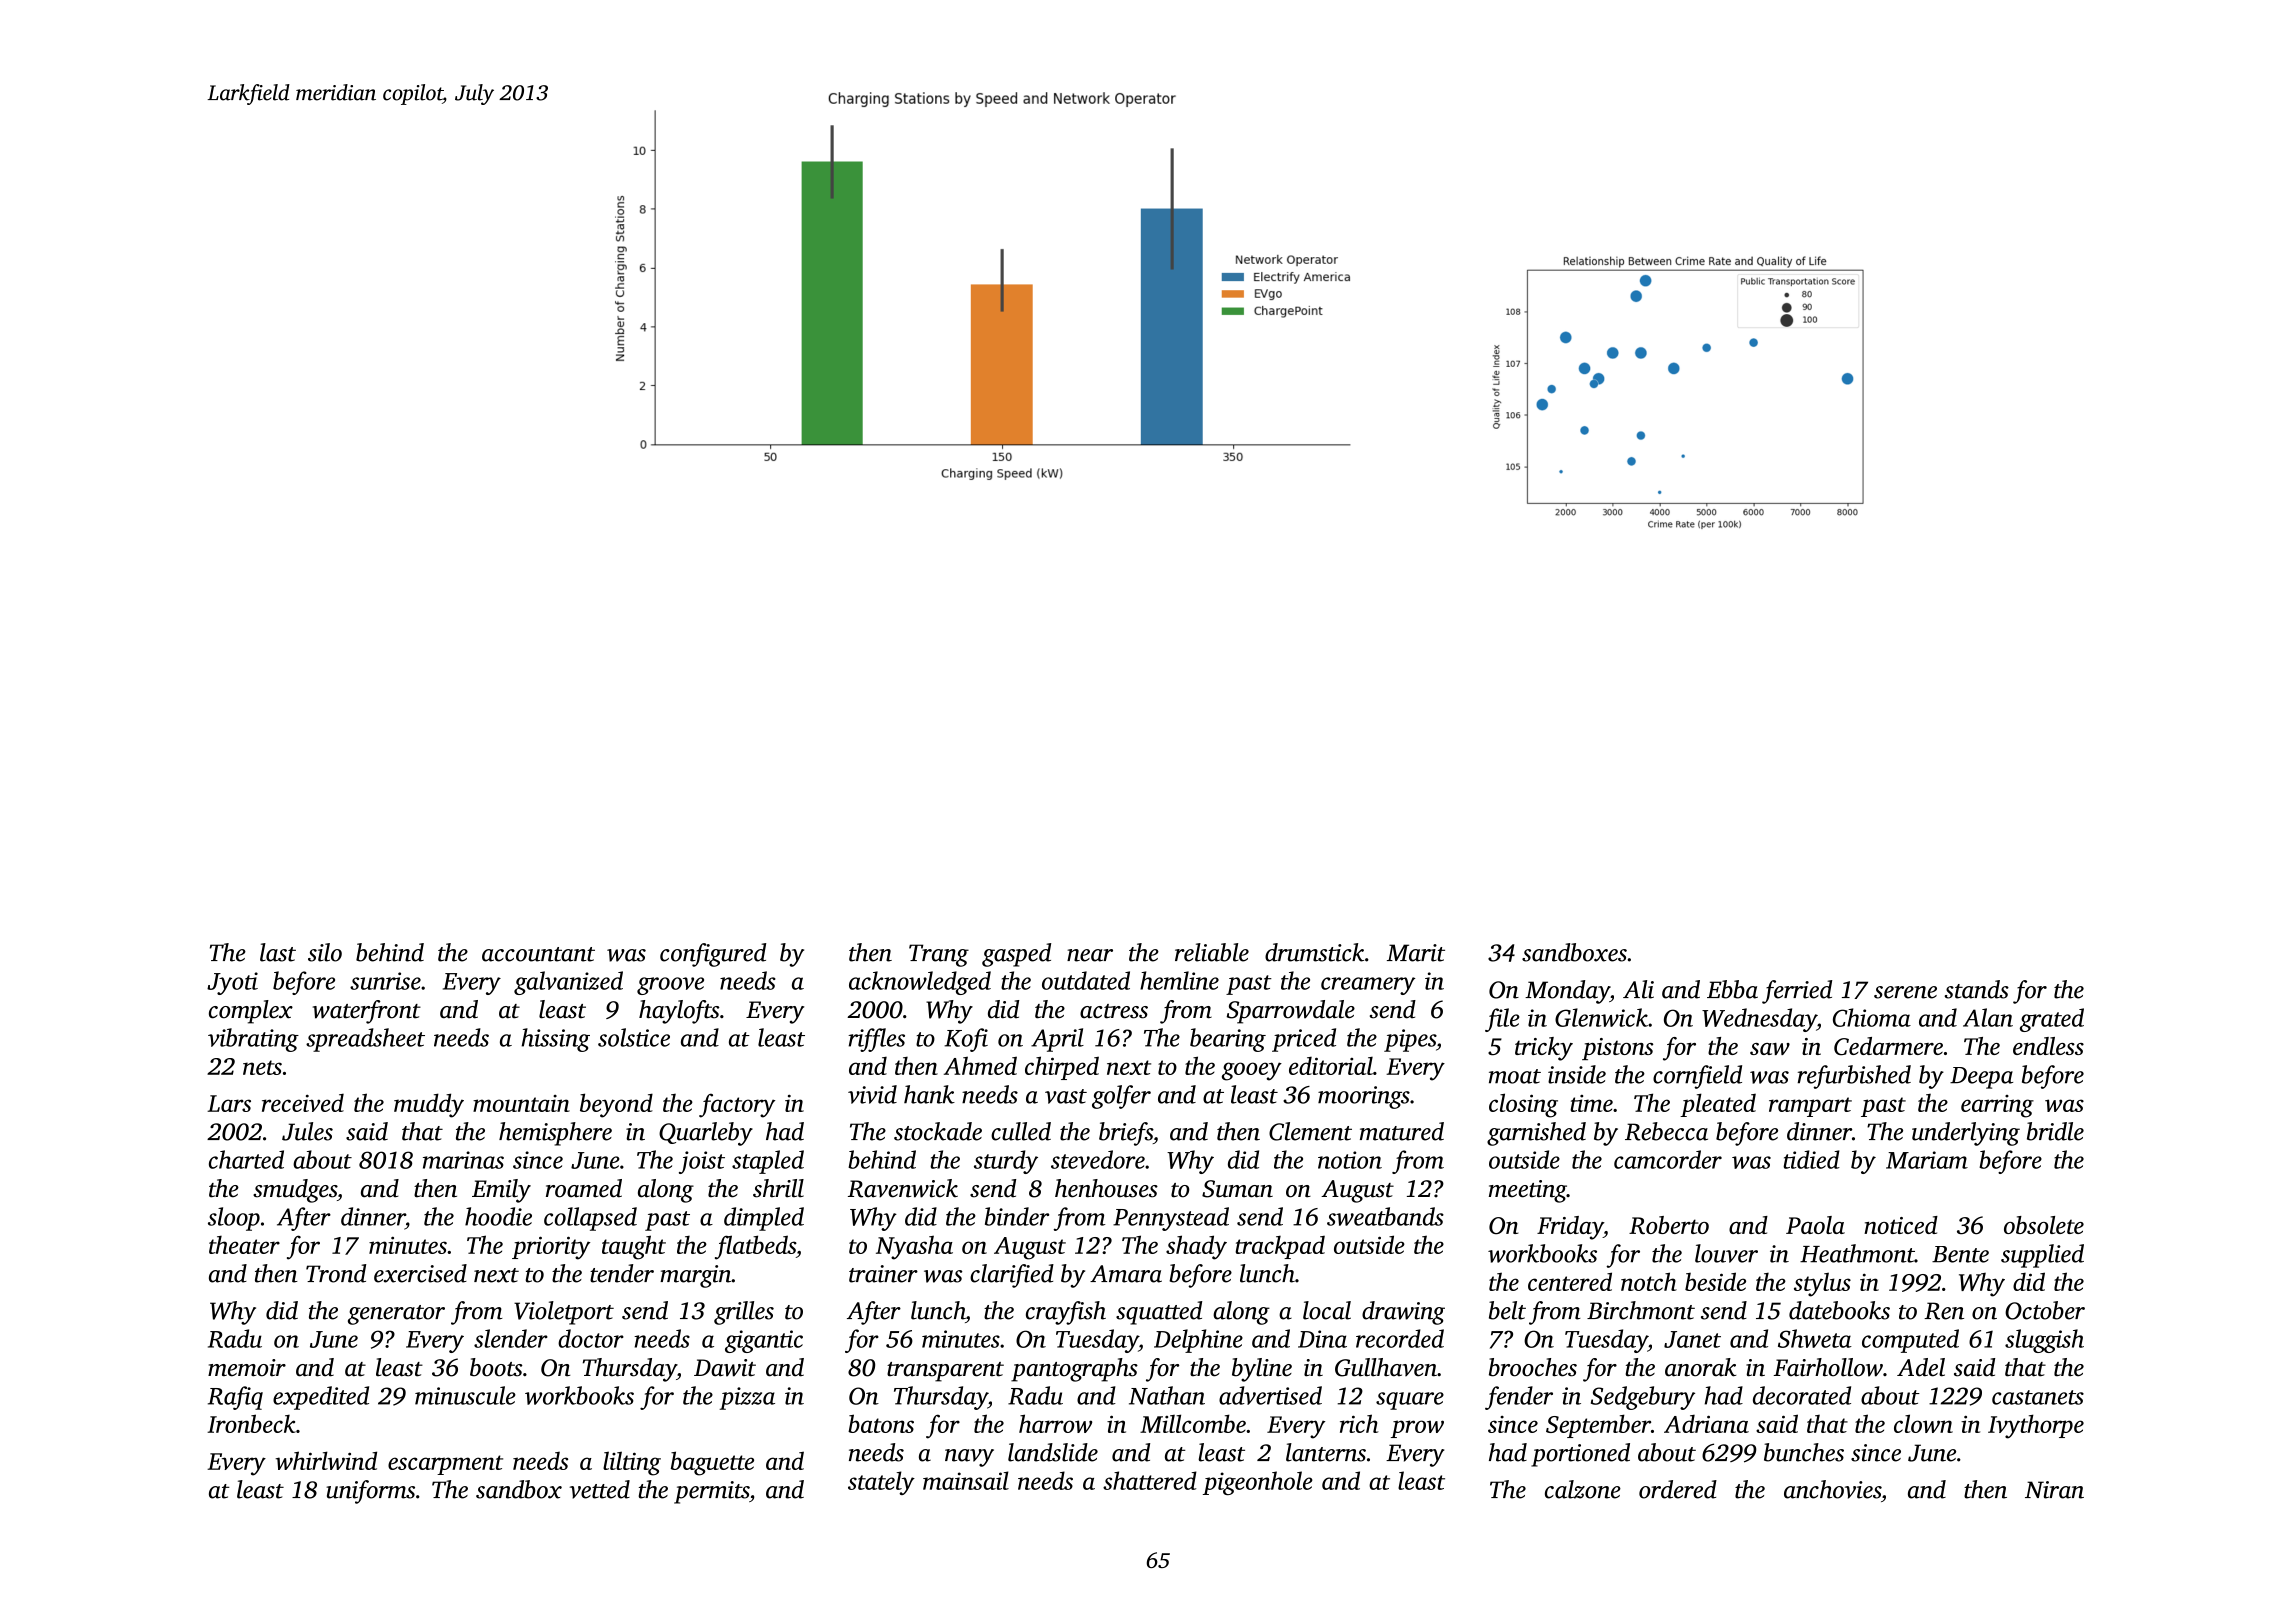 This screenshot has height=1620, width=2292. What do you see at coordinates (1715, 1281) in the screenshot?
I see `beside` at bounding box center [1715, 1281].
